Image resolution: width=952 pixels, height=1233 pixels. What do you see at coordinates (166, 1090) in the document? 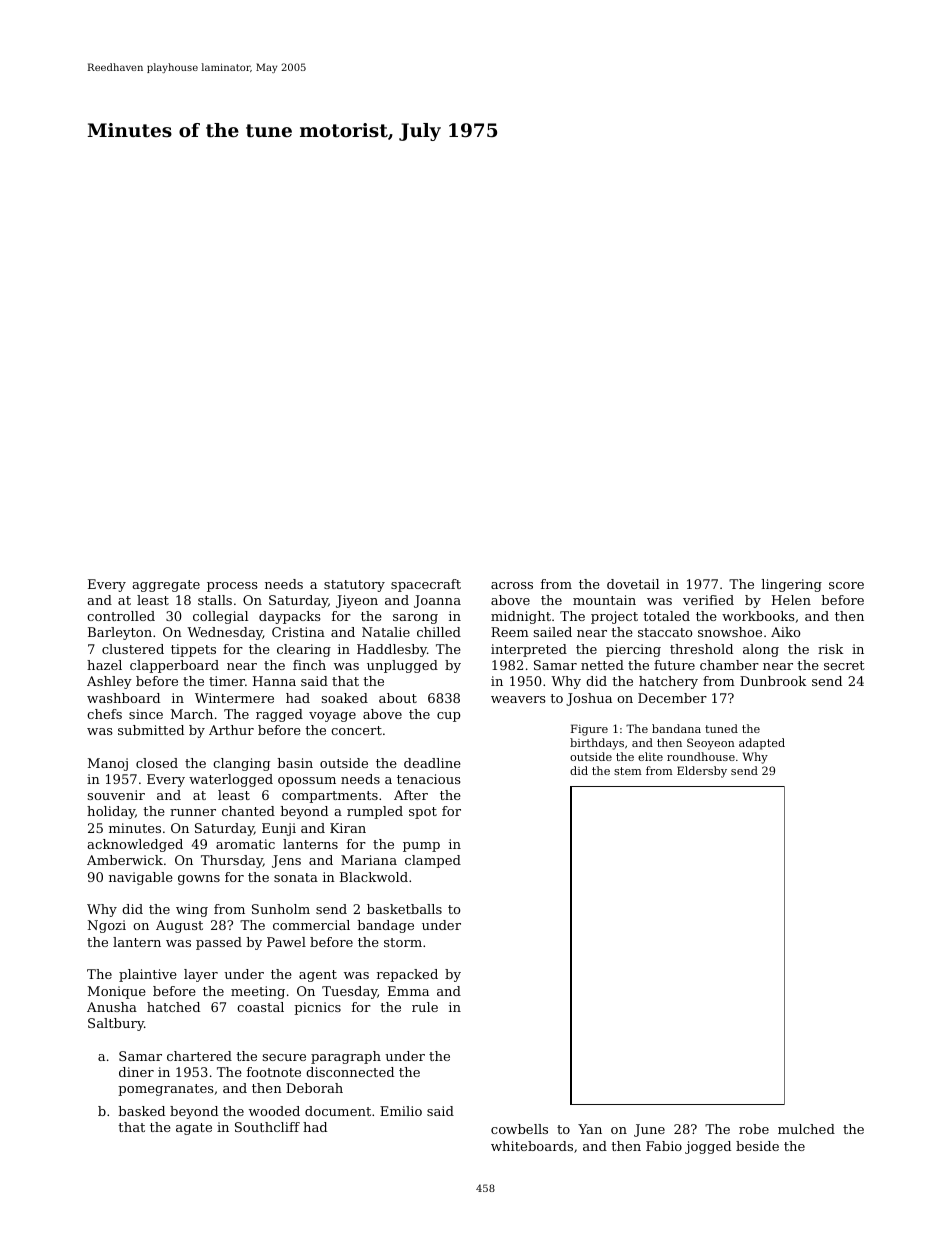
I see `pomegranates` at bounding box center [166, 1090].
